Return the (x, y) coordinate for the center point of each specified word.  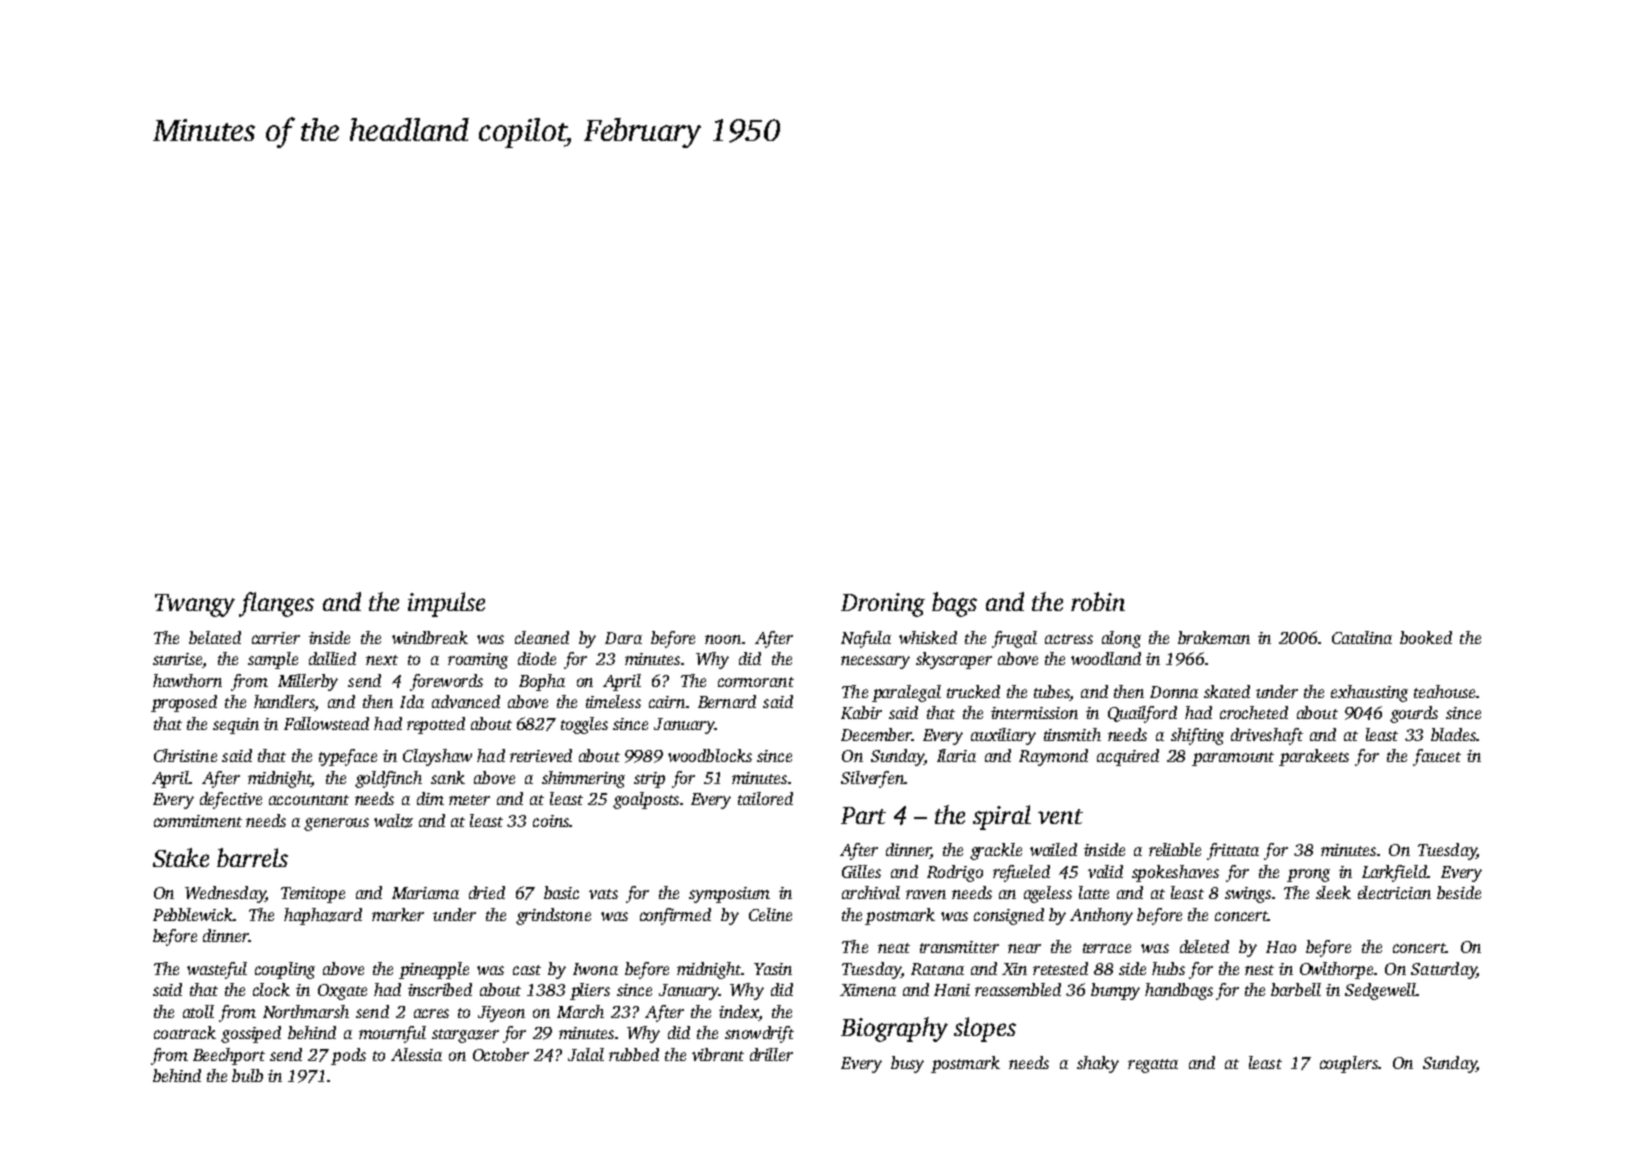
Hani (952, 990)
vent (1060, 816)
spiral (1002, 817)
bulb (247, 1075)
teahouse (1444, 691)
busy (907, 1064)
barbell (1296, 989)
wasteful (217, 970)
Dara (623, 638)
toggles (584, 725)
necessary (875, 662)
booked (1426, 637)
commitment (198, 821)
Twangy (195, 605)
